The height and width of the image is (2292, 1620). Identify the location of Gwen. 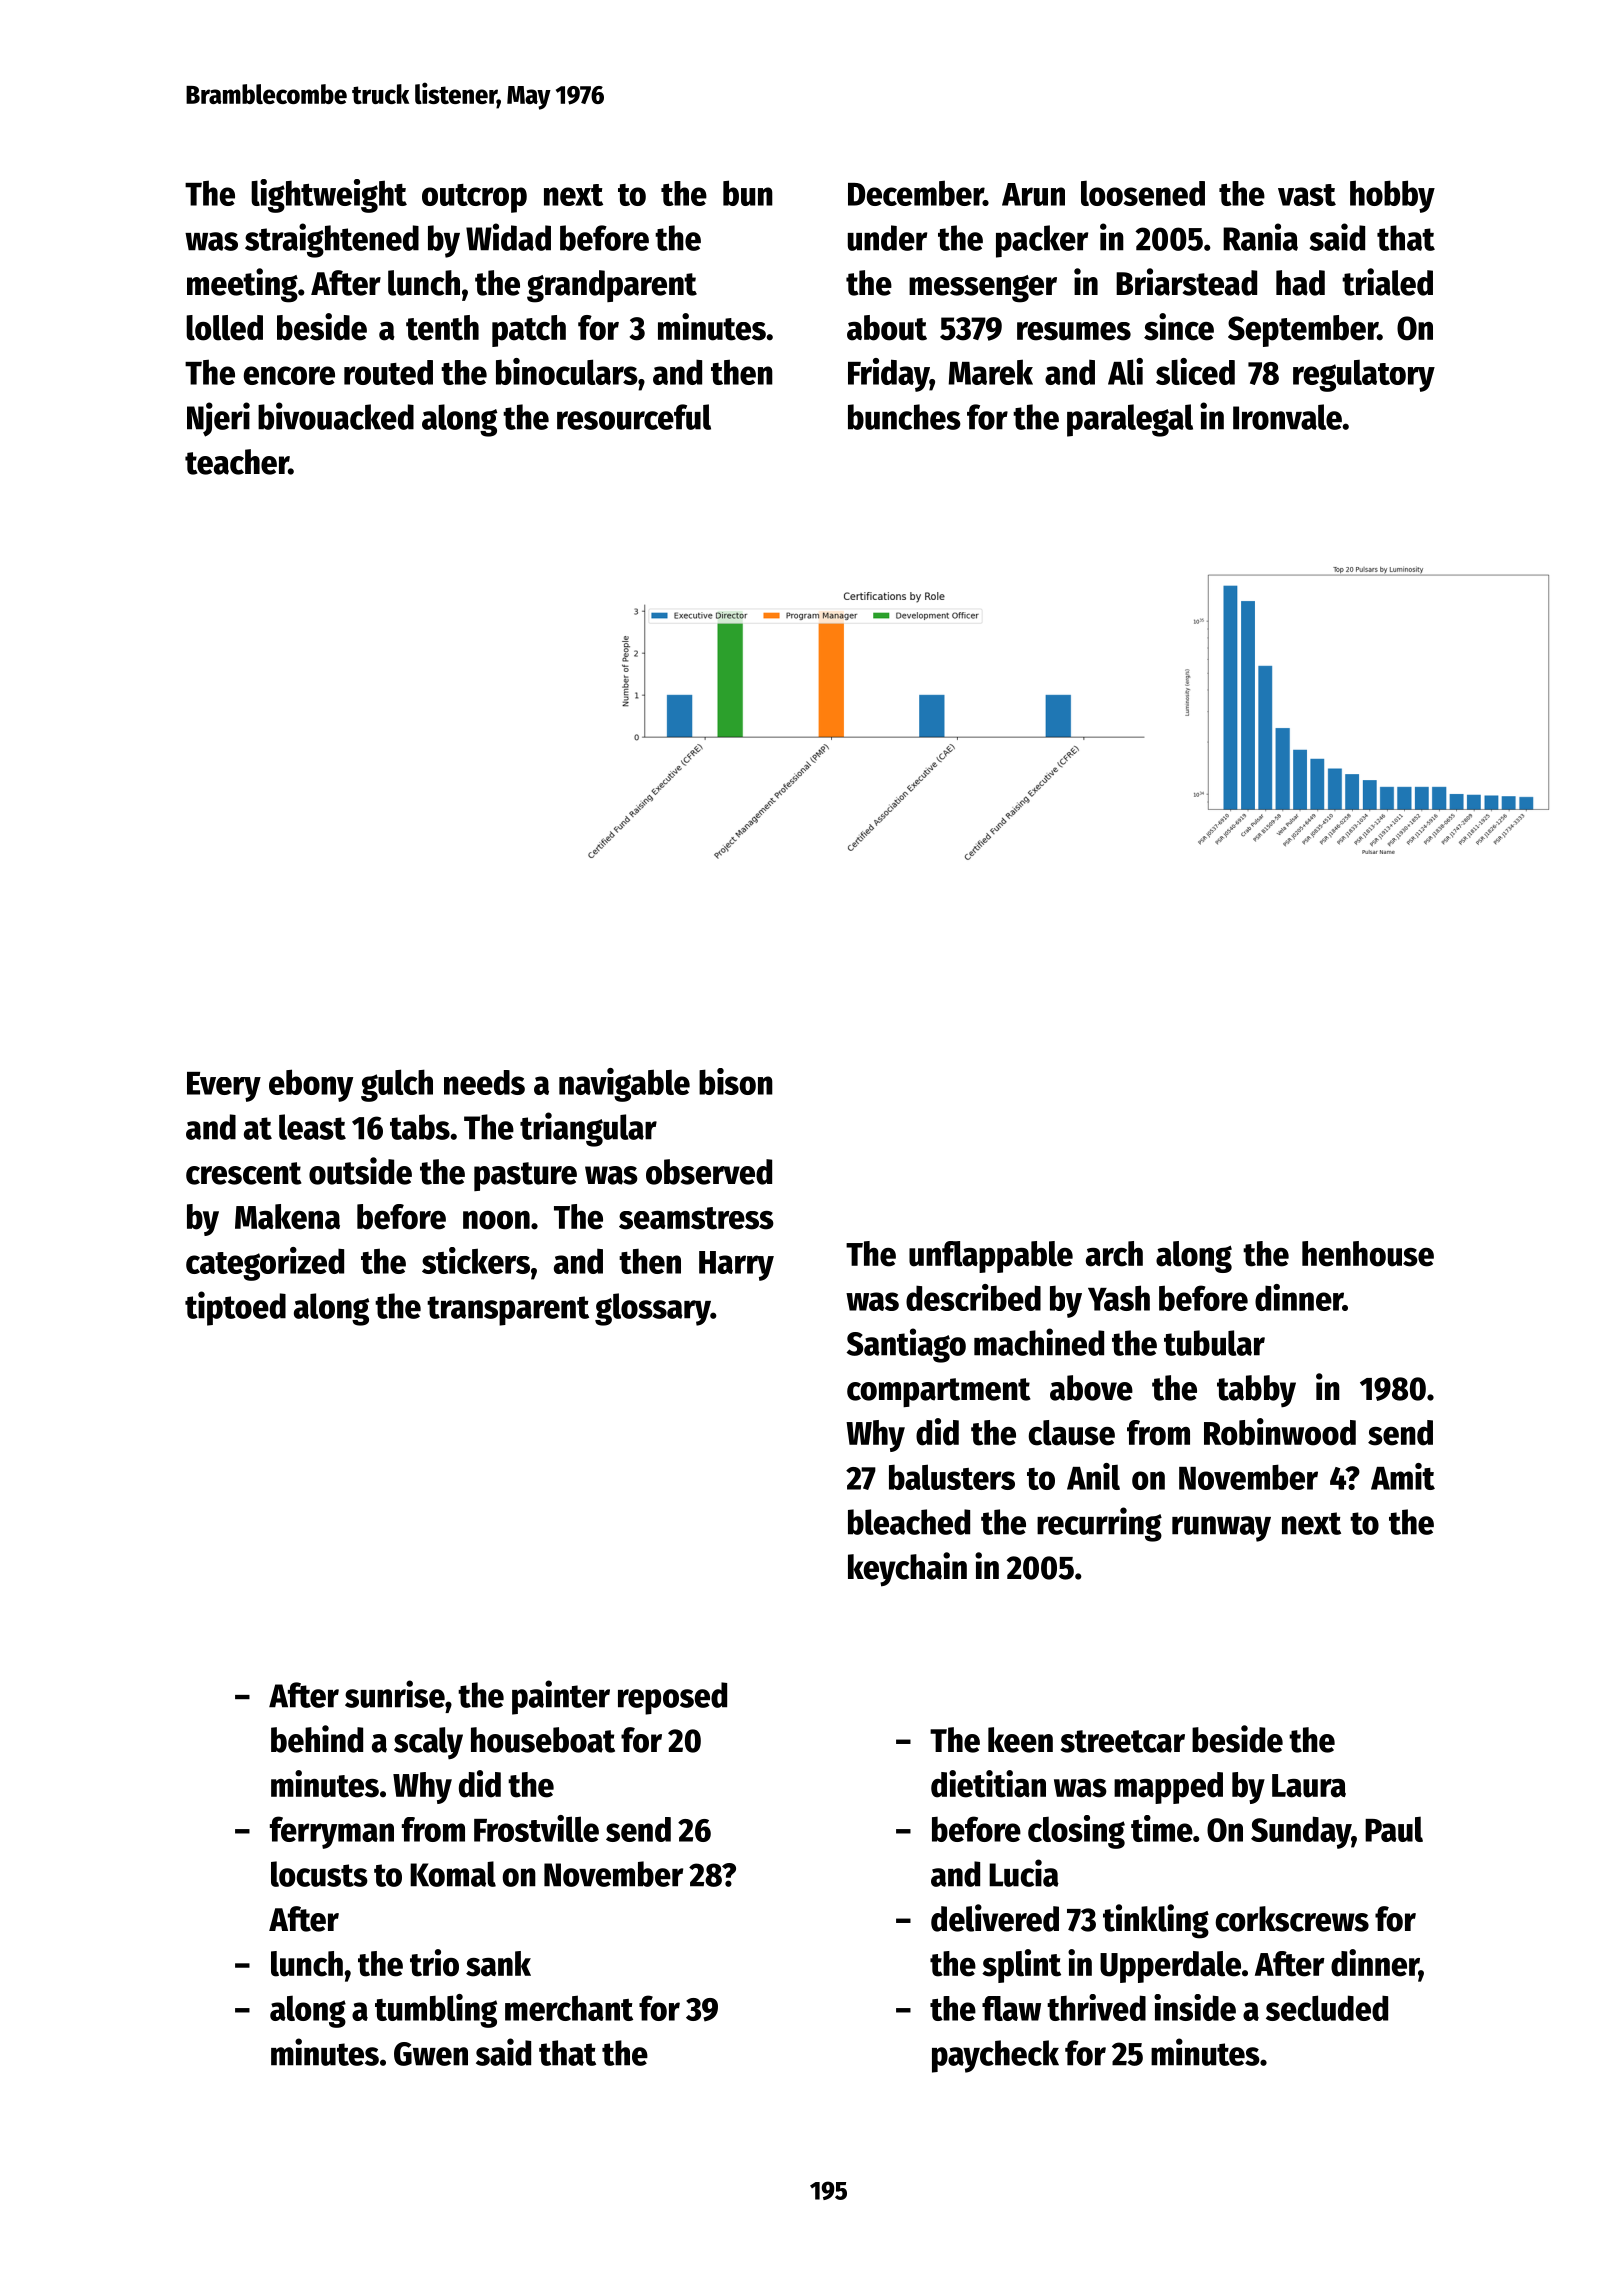
(431, 2054).
